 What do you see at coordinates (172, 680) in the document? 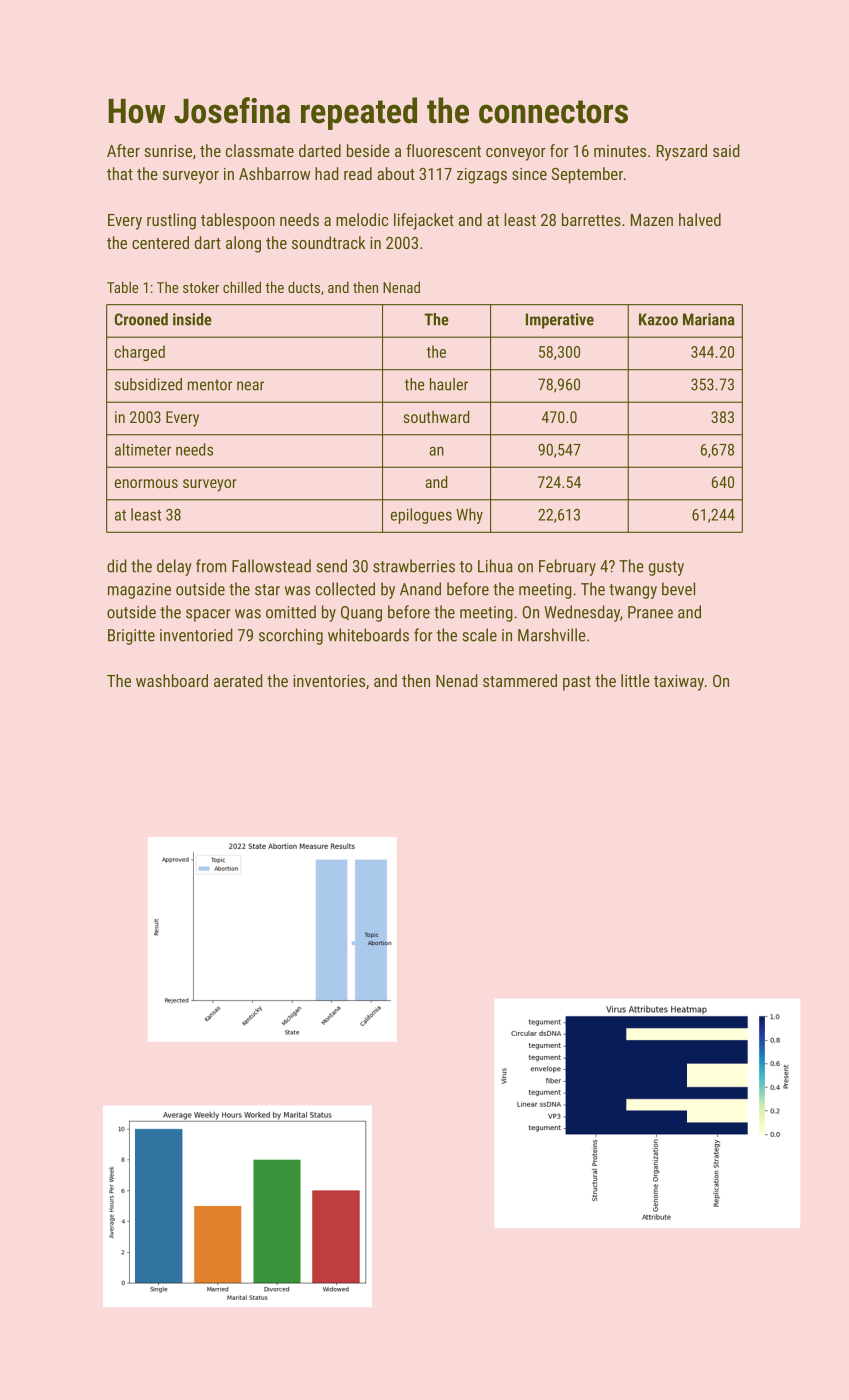
I see `washboard` at bounding box center [172, 680].
